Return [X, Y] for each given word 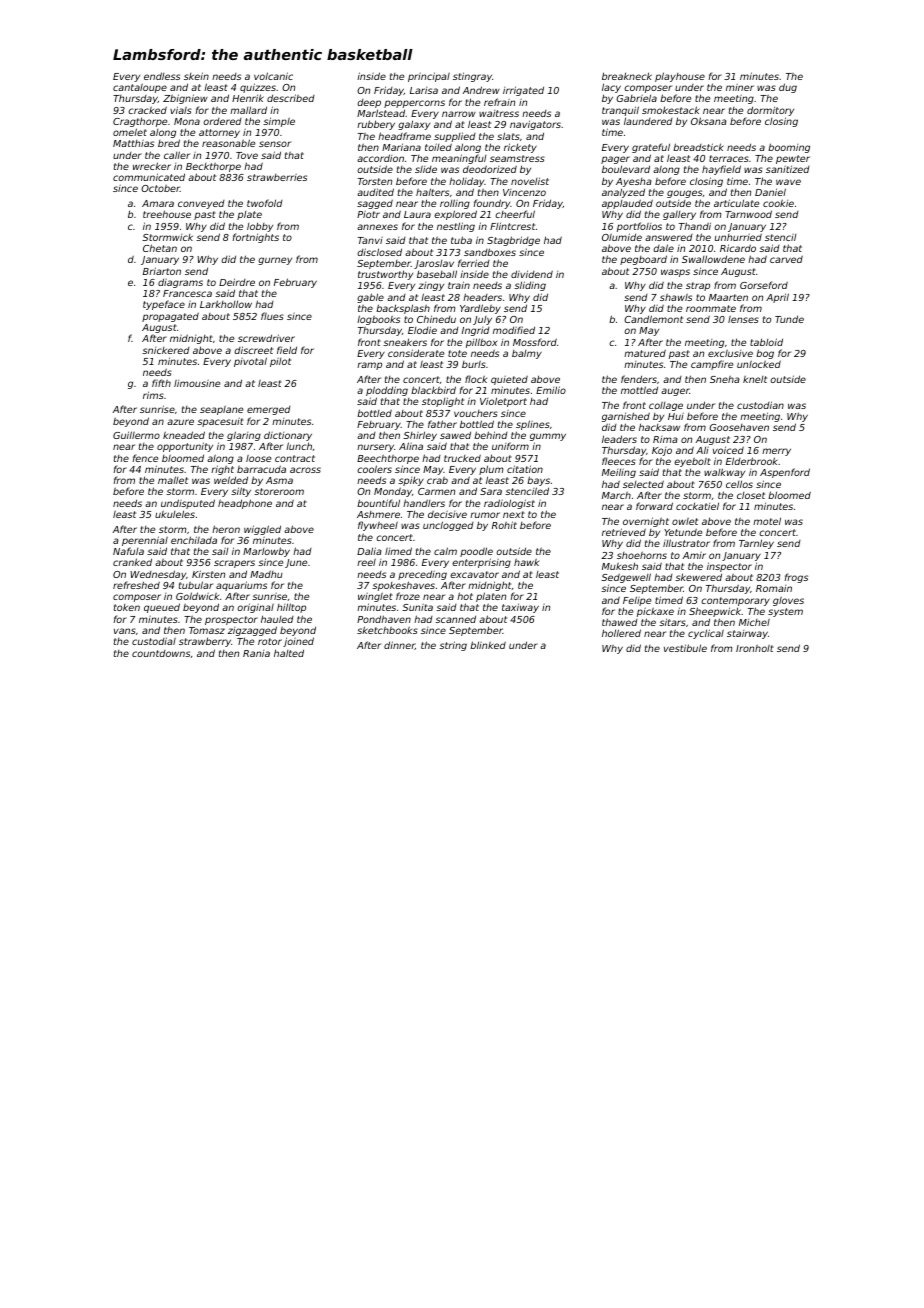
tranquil [620, 111]
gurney [275, 261]
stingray [472, 77]
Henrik [248, 98]
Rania [256, 653]
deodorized [490, 169]
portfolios [639, 227]
